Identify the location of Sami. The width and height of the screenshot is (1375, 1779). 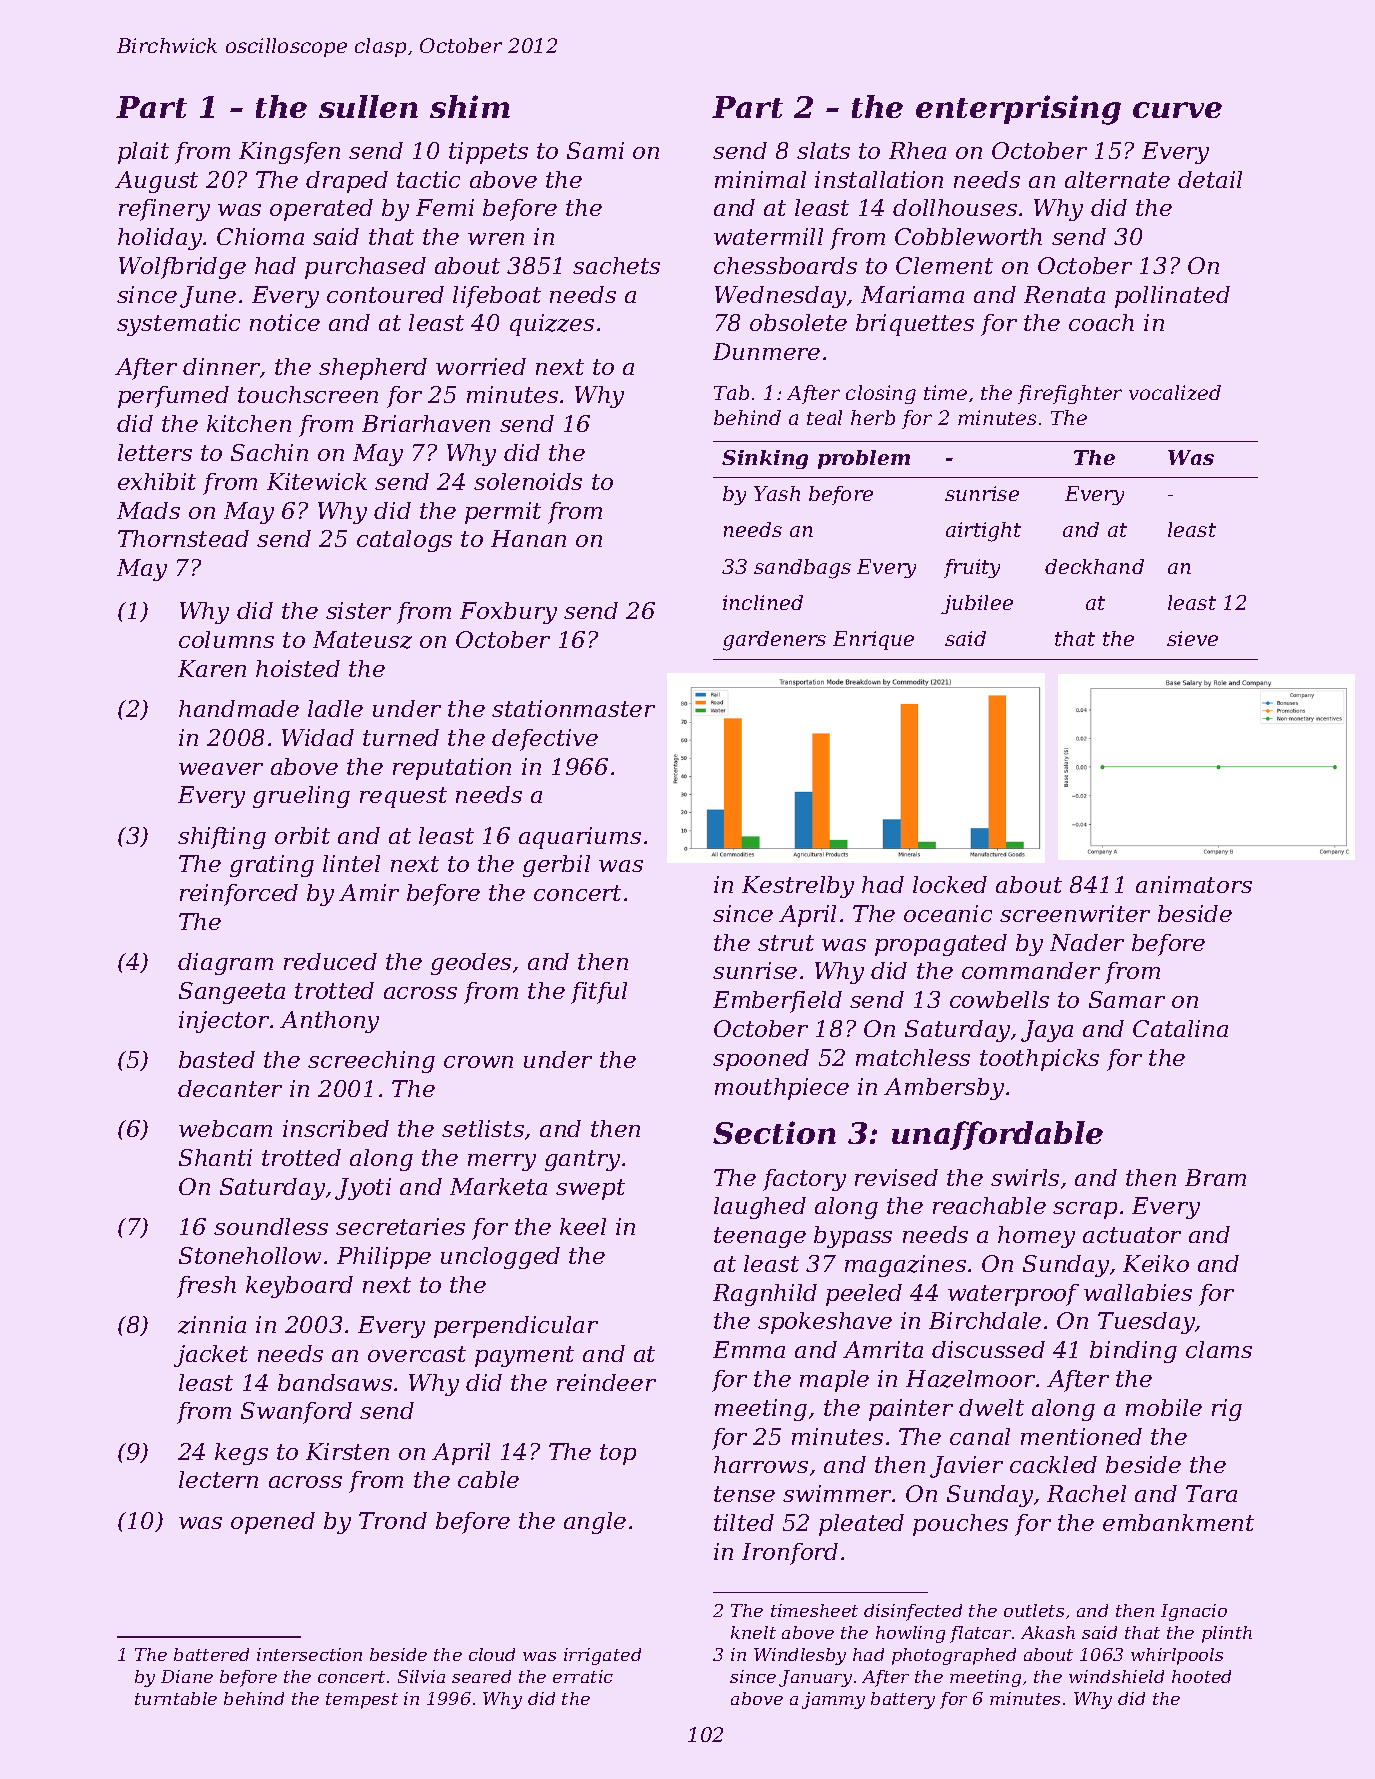
(595, 150).
